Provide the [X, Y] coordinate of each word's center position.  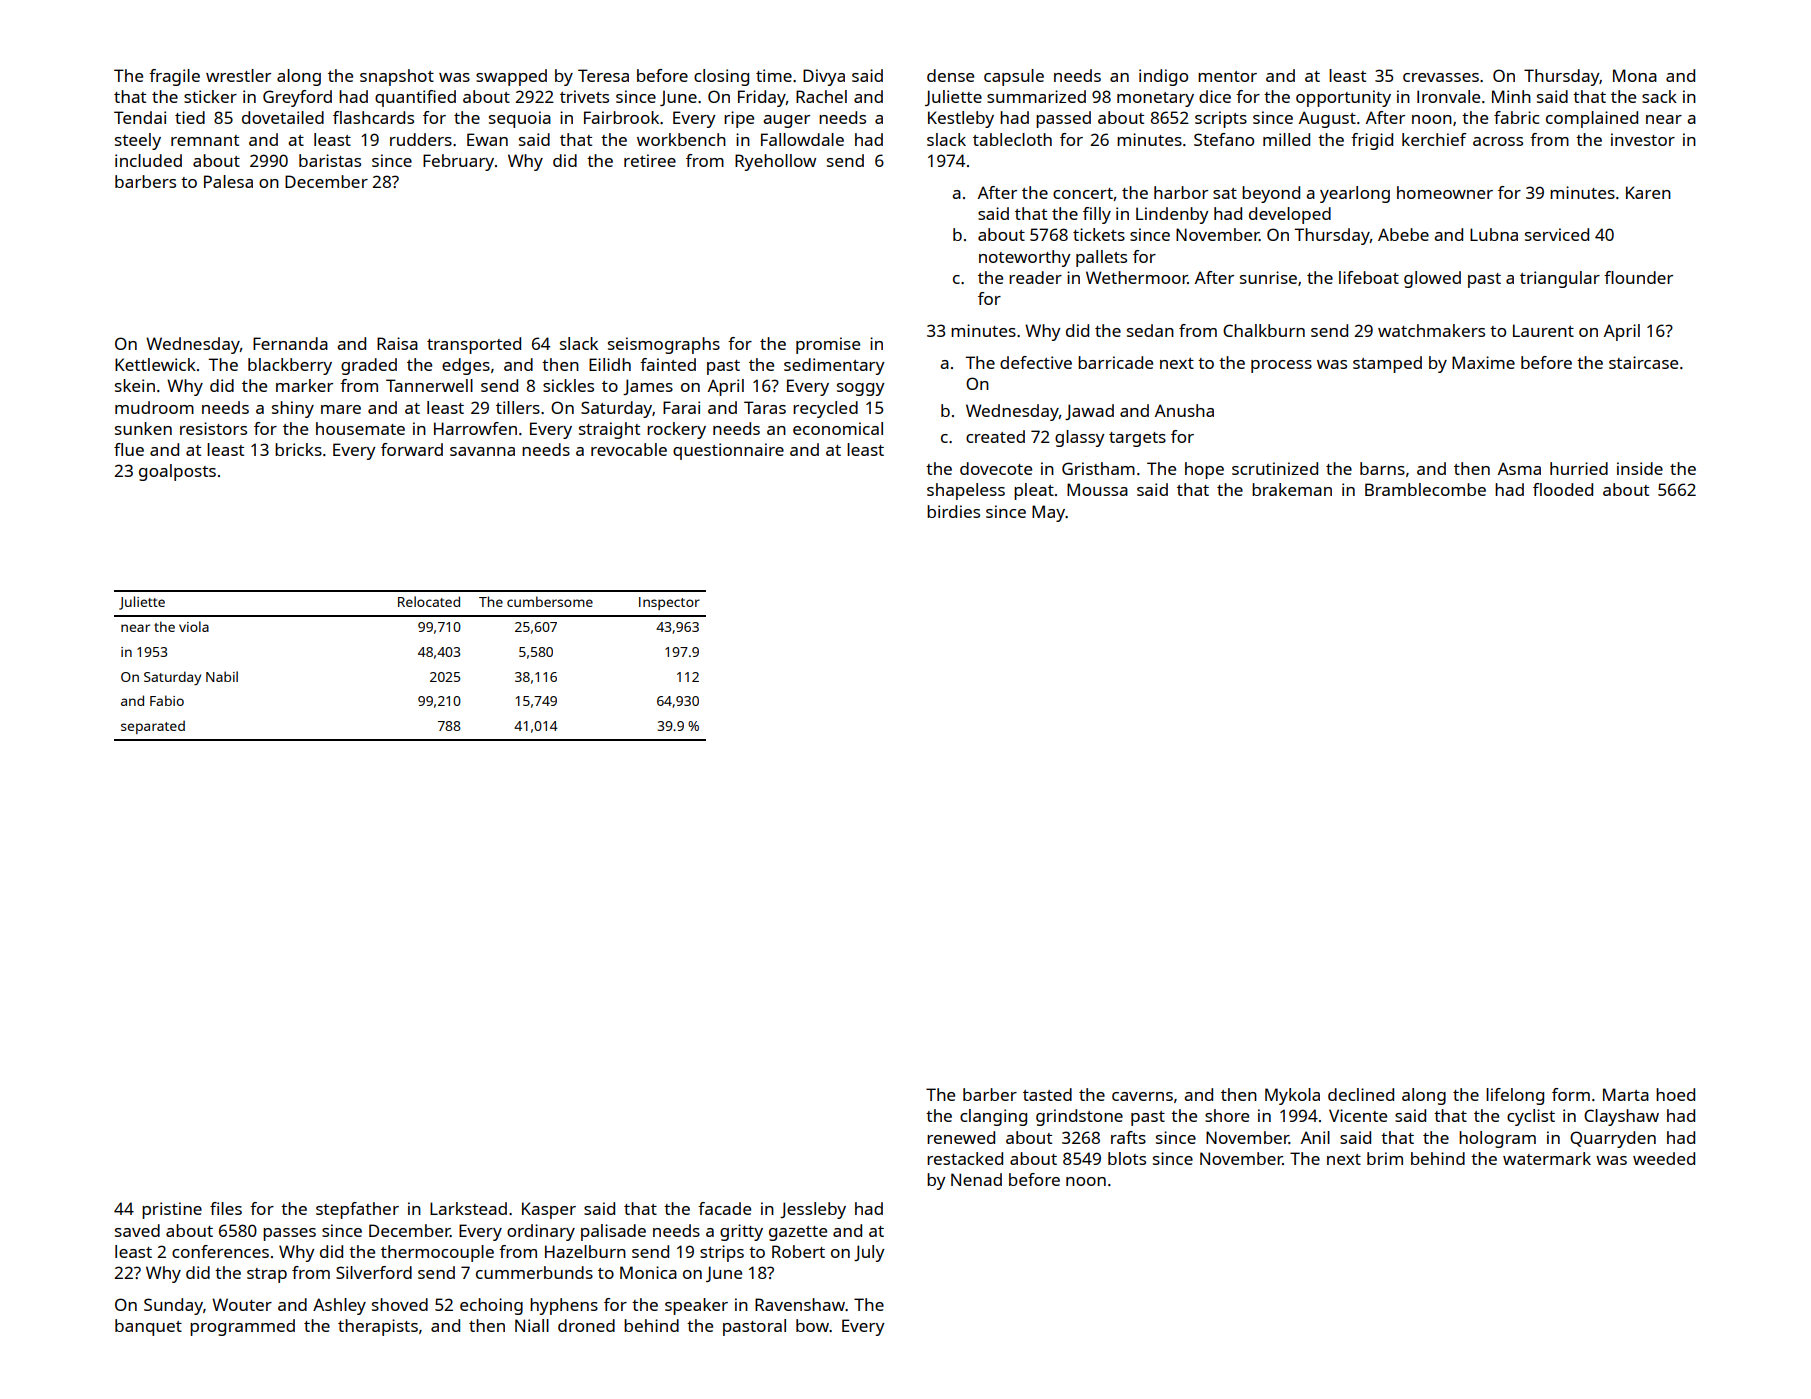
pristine [172, 1210]
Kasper [549, 1210]
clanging [993, 1117]
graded [369, 366]
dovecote [996, 468]
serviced [1557, 234]
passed [1063, 119]
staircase [1643, 362]
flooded [1563, 489]
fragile [174, 77]
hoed [1675, 1094]
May [1048, 513]
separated [153, 727]
